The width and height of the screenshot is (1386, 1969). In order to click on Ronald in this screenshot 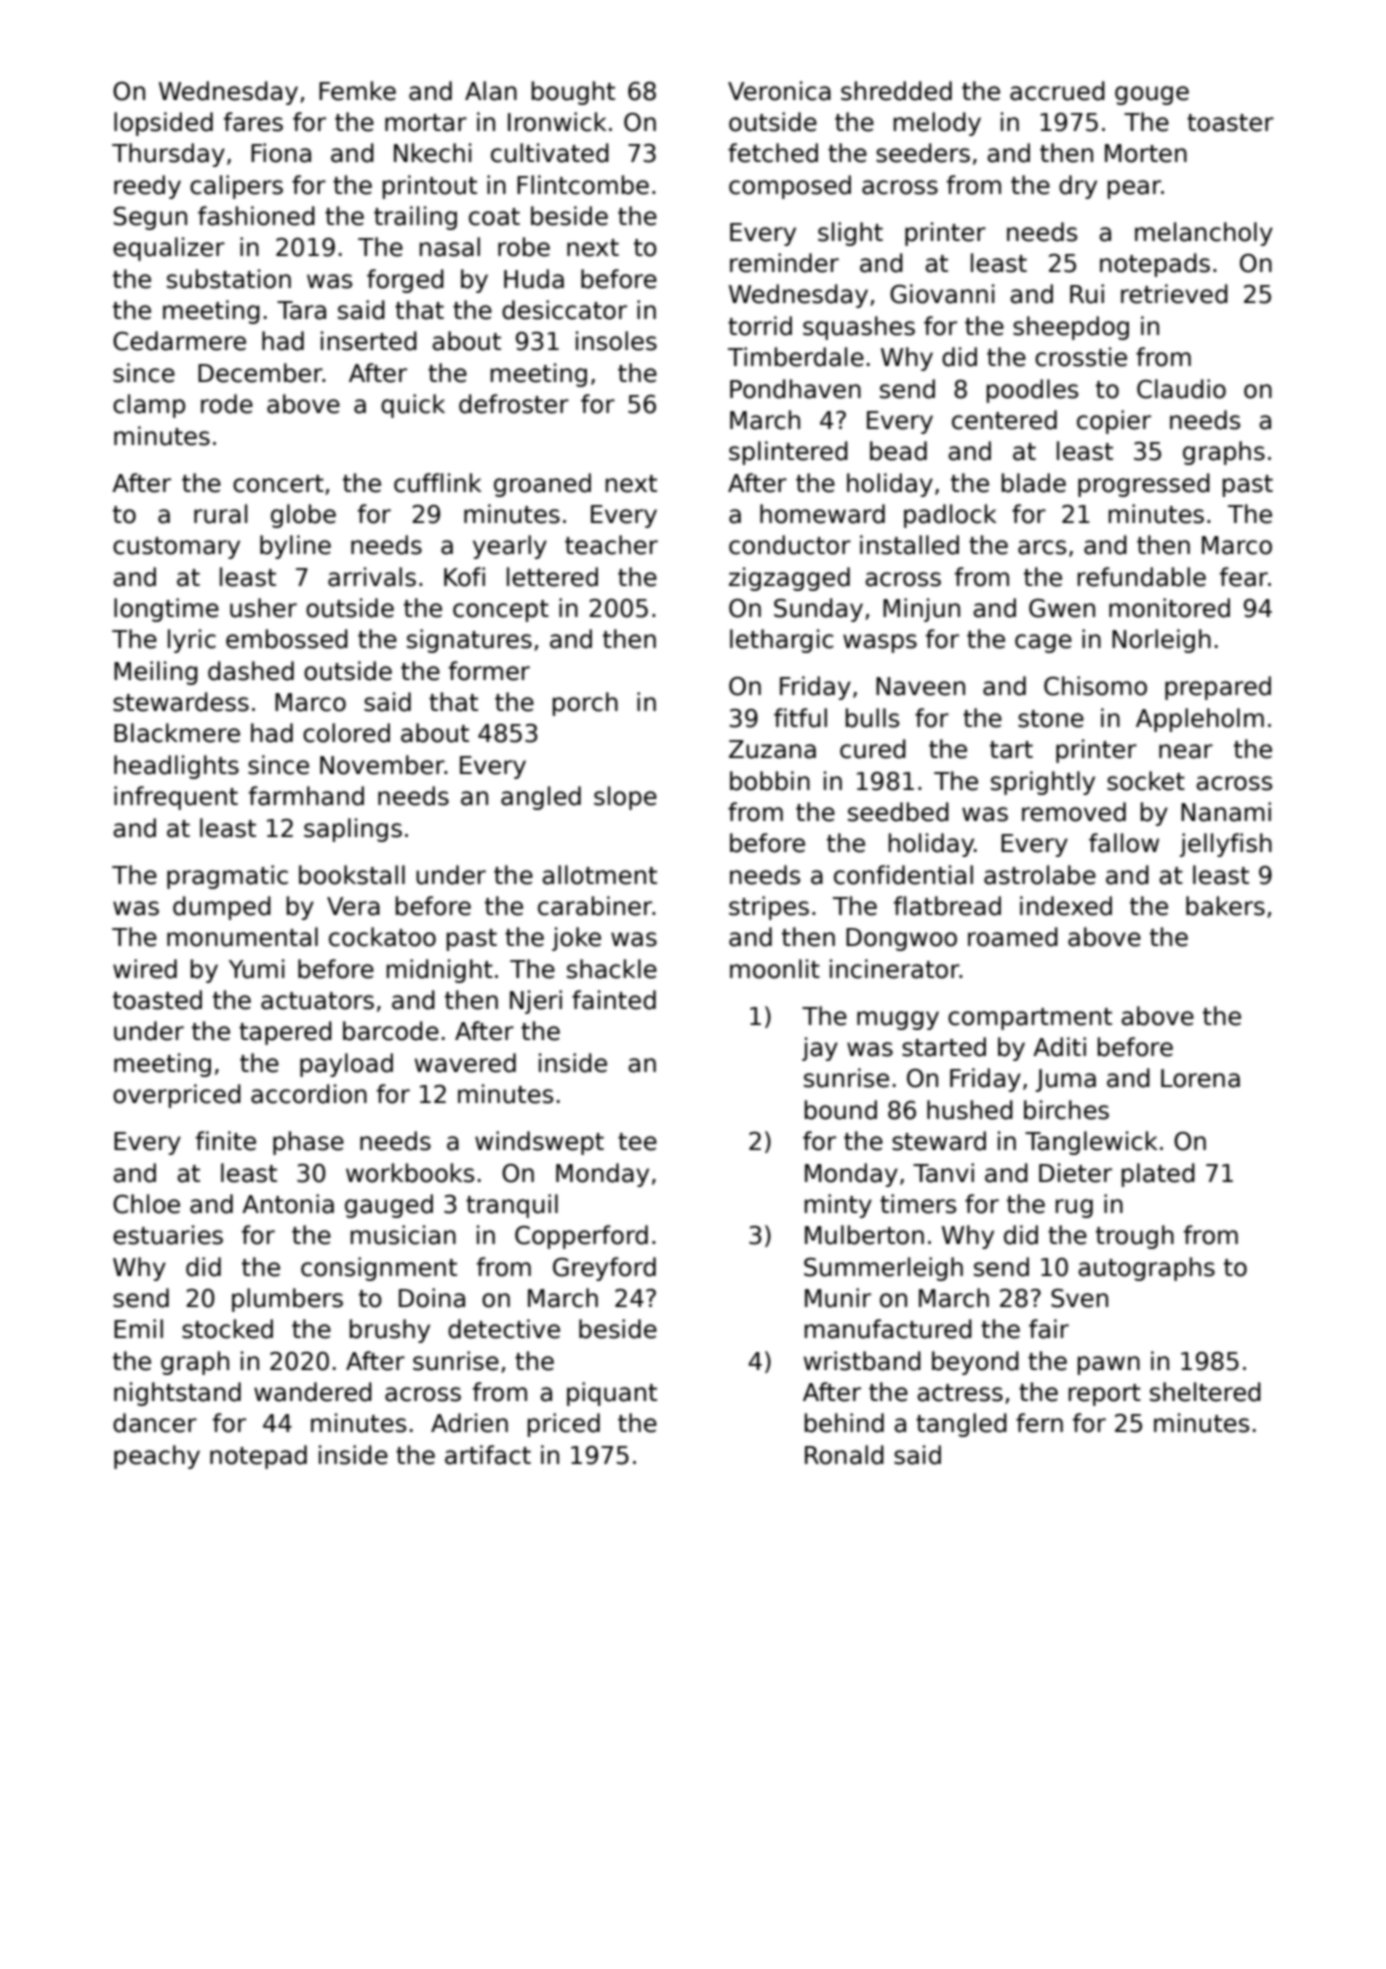, I will do `click(844, 1455)`.
